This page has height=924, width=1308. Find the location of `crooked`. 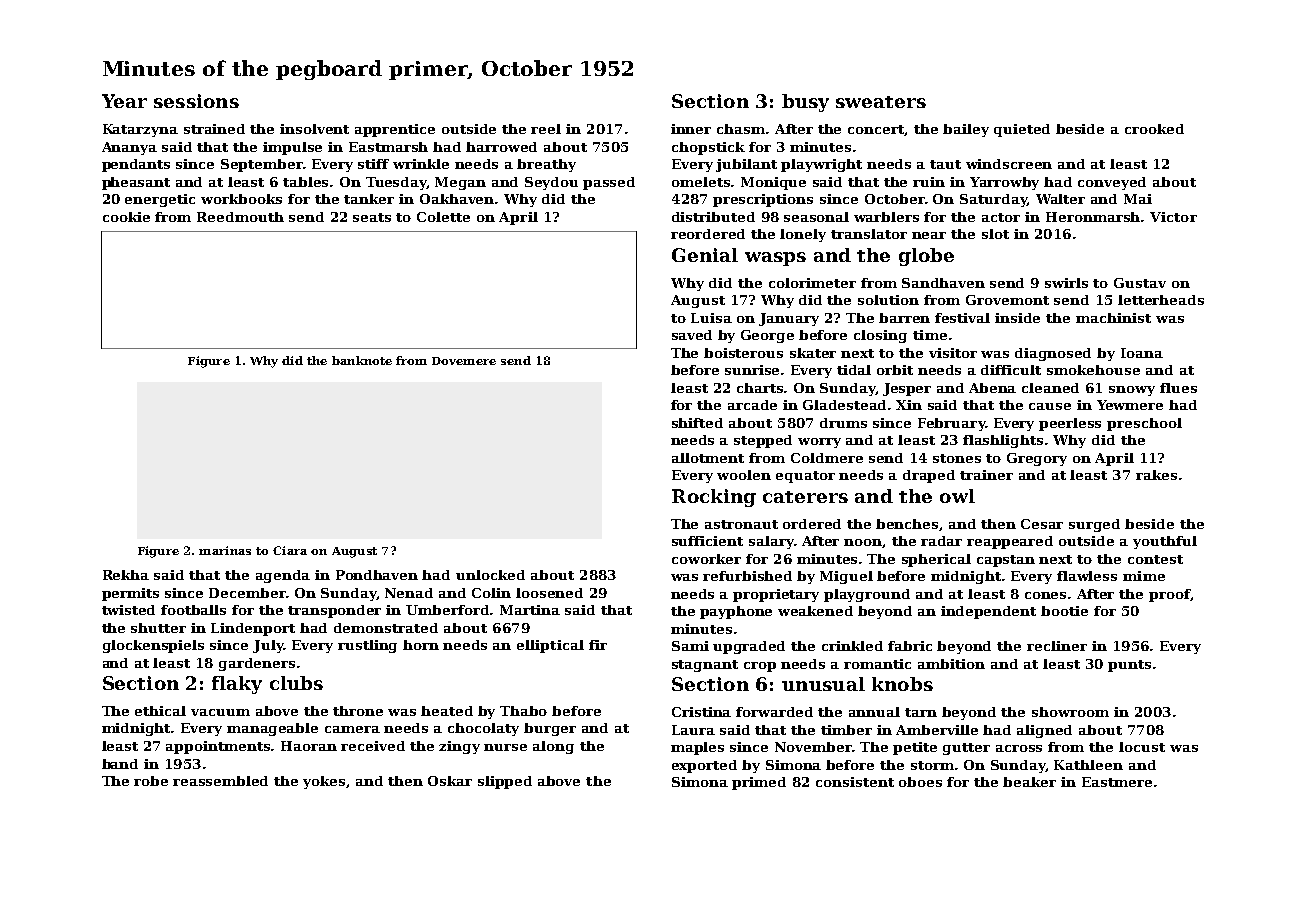

crooked is located at coordinates (1154, 129).
